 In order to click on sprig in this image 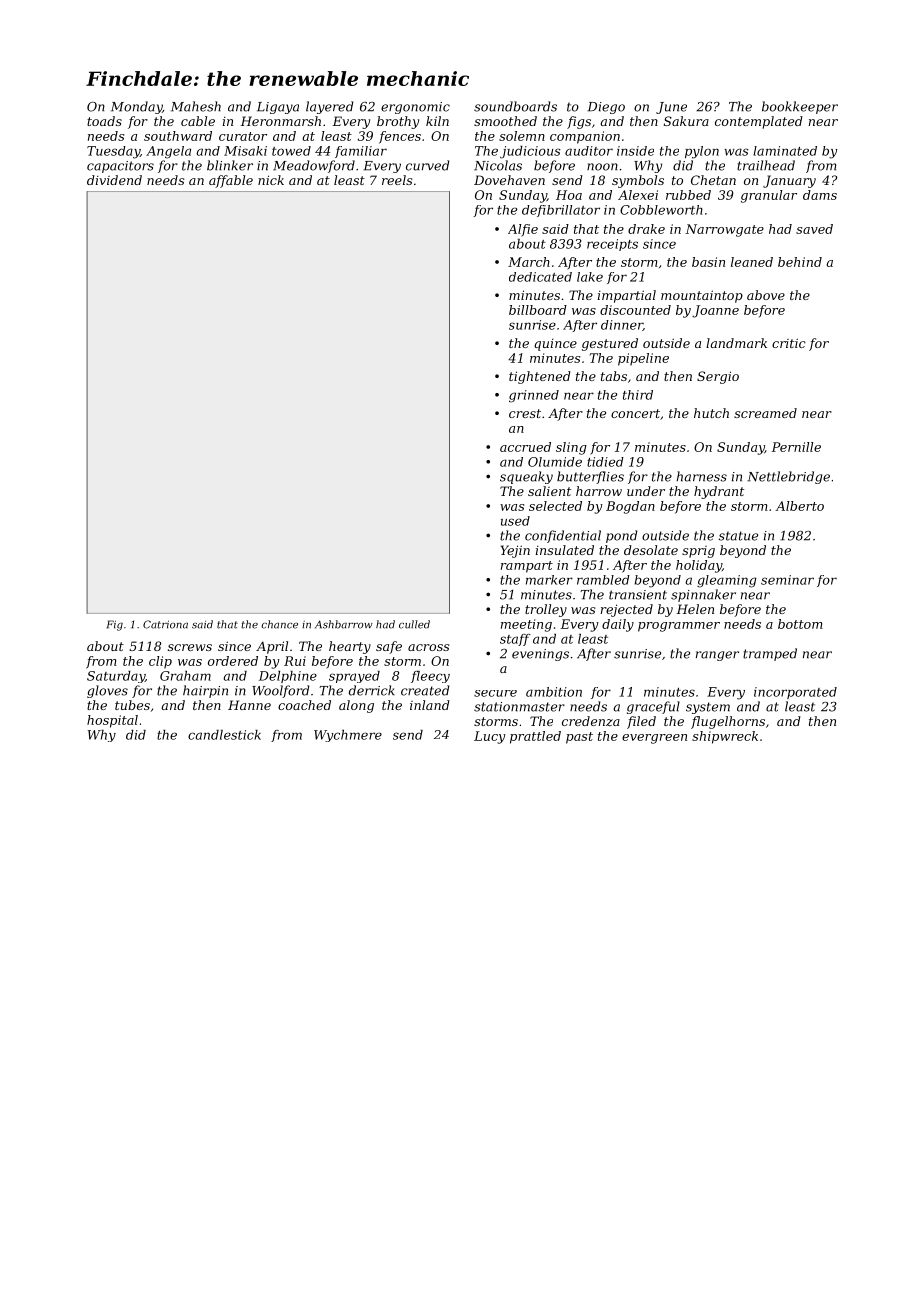, I will do `click(698, 552)`.
